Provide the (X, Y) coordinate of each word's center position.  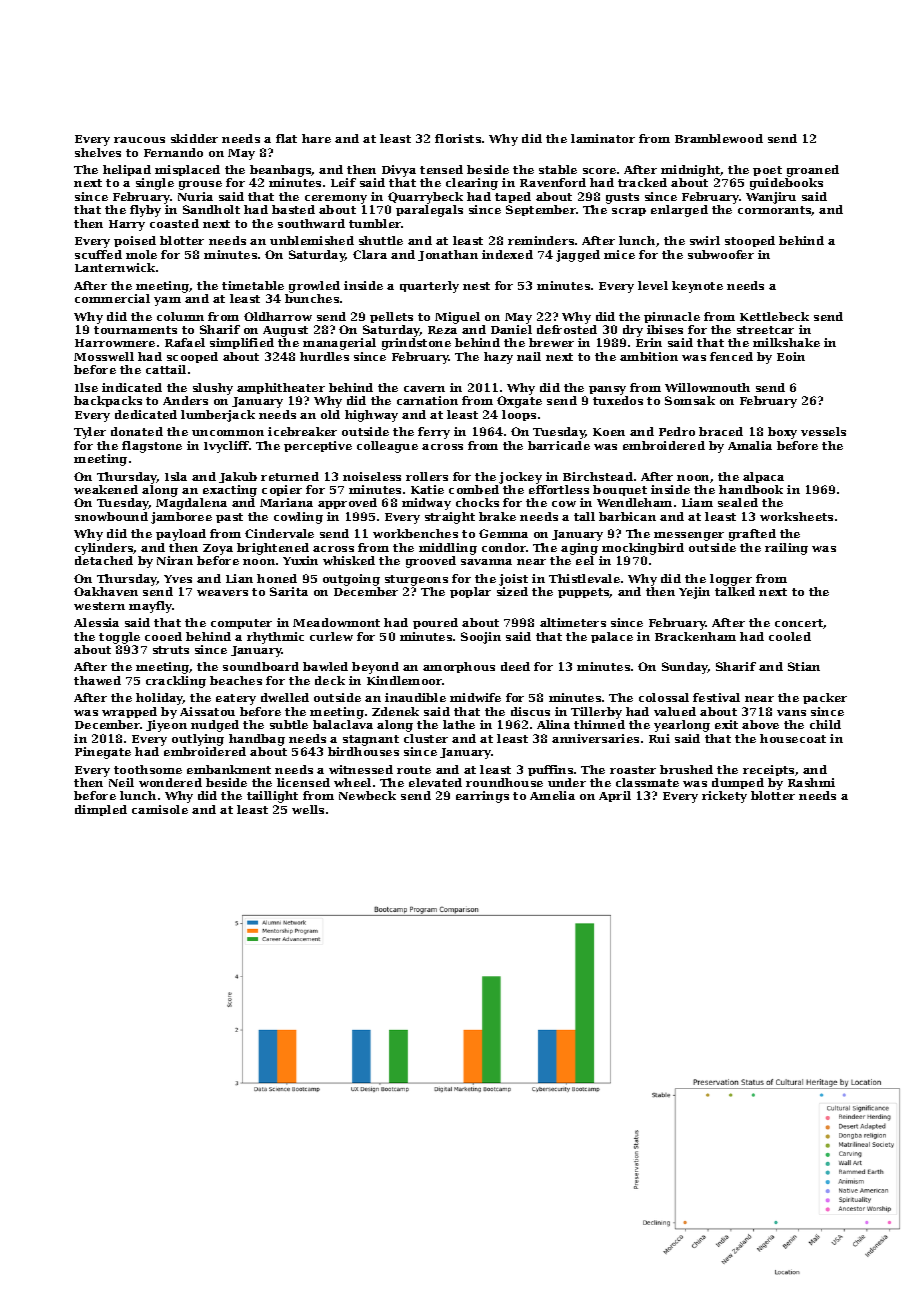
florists (458, 138)
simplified (242, 343)
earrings (482, 797)
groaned (813, 171)
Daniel (511, 329)
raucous (139, 140)
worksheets (796, 516)
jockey (520, 478)
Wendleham (634, 502)
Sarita (289, 591)
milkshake (786, 342)
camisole (160, 809)
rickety (724, 797)
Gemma (503, 533)
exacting (230, 491)
